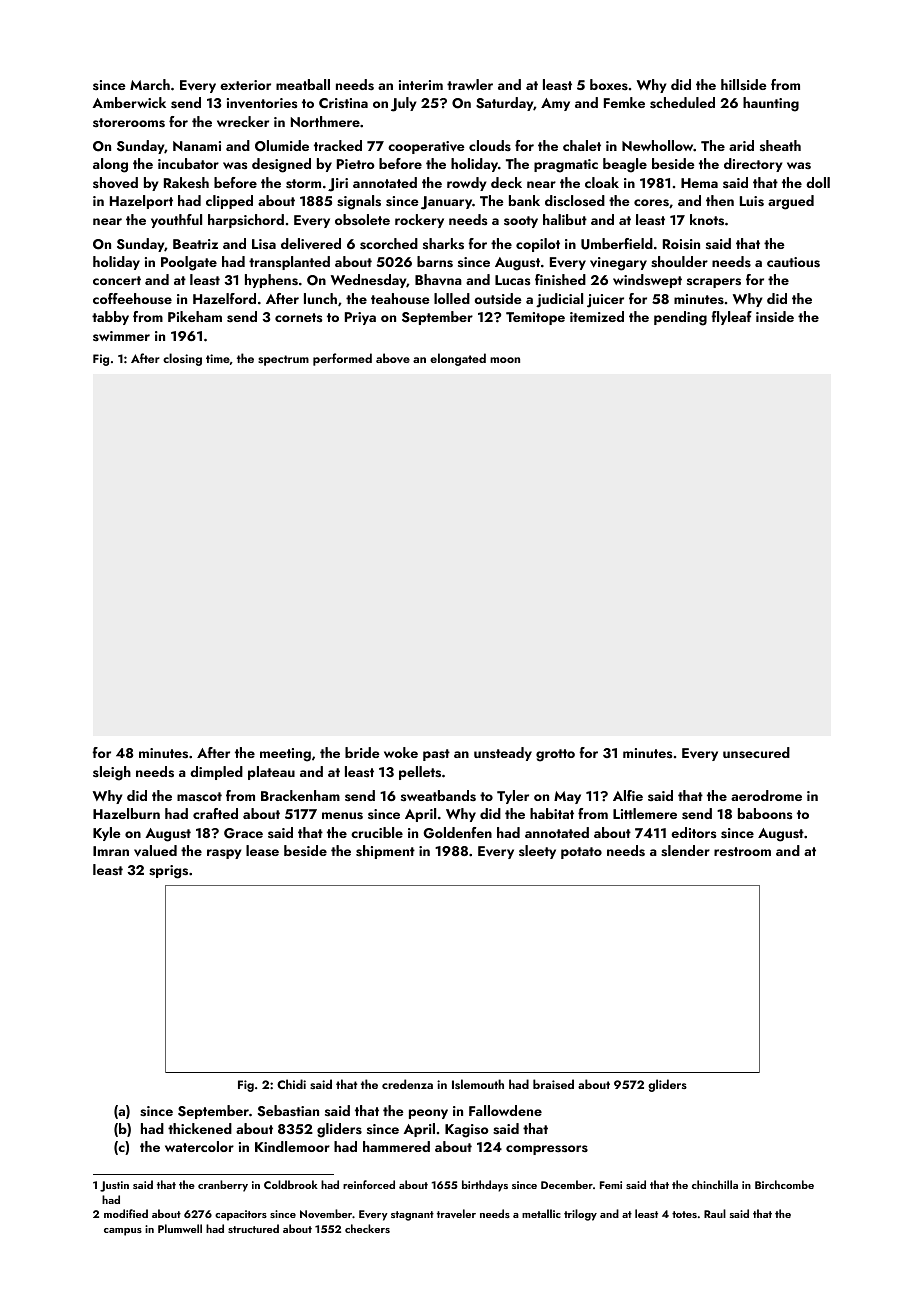 This page has width=924, height=1308. I want to click on braised, so click(553, 1084).
